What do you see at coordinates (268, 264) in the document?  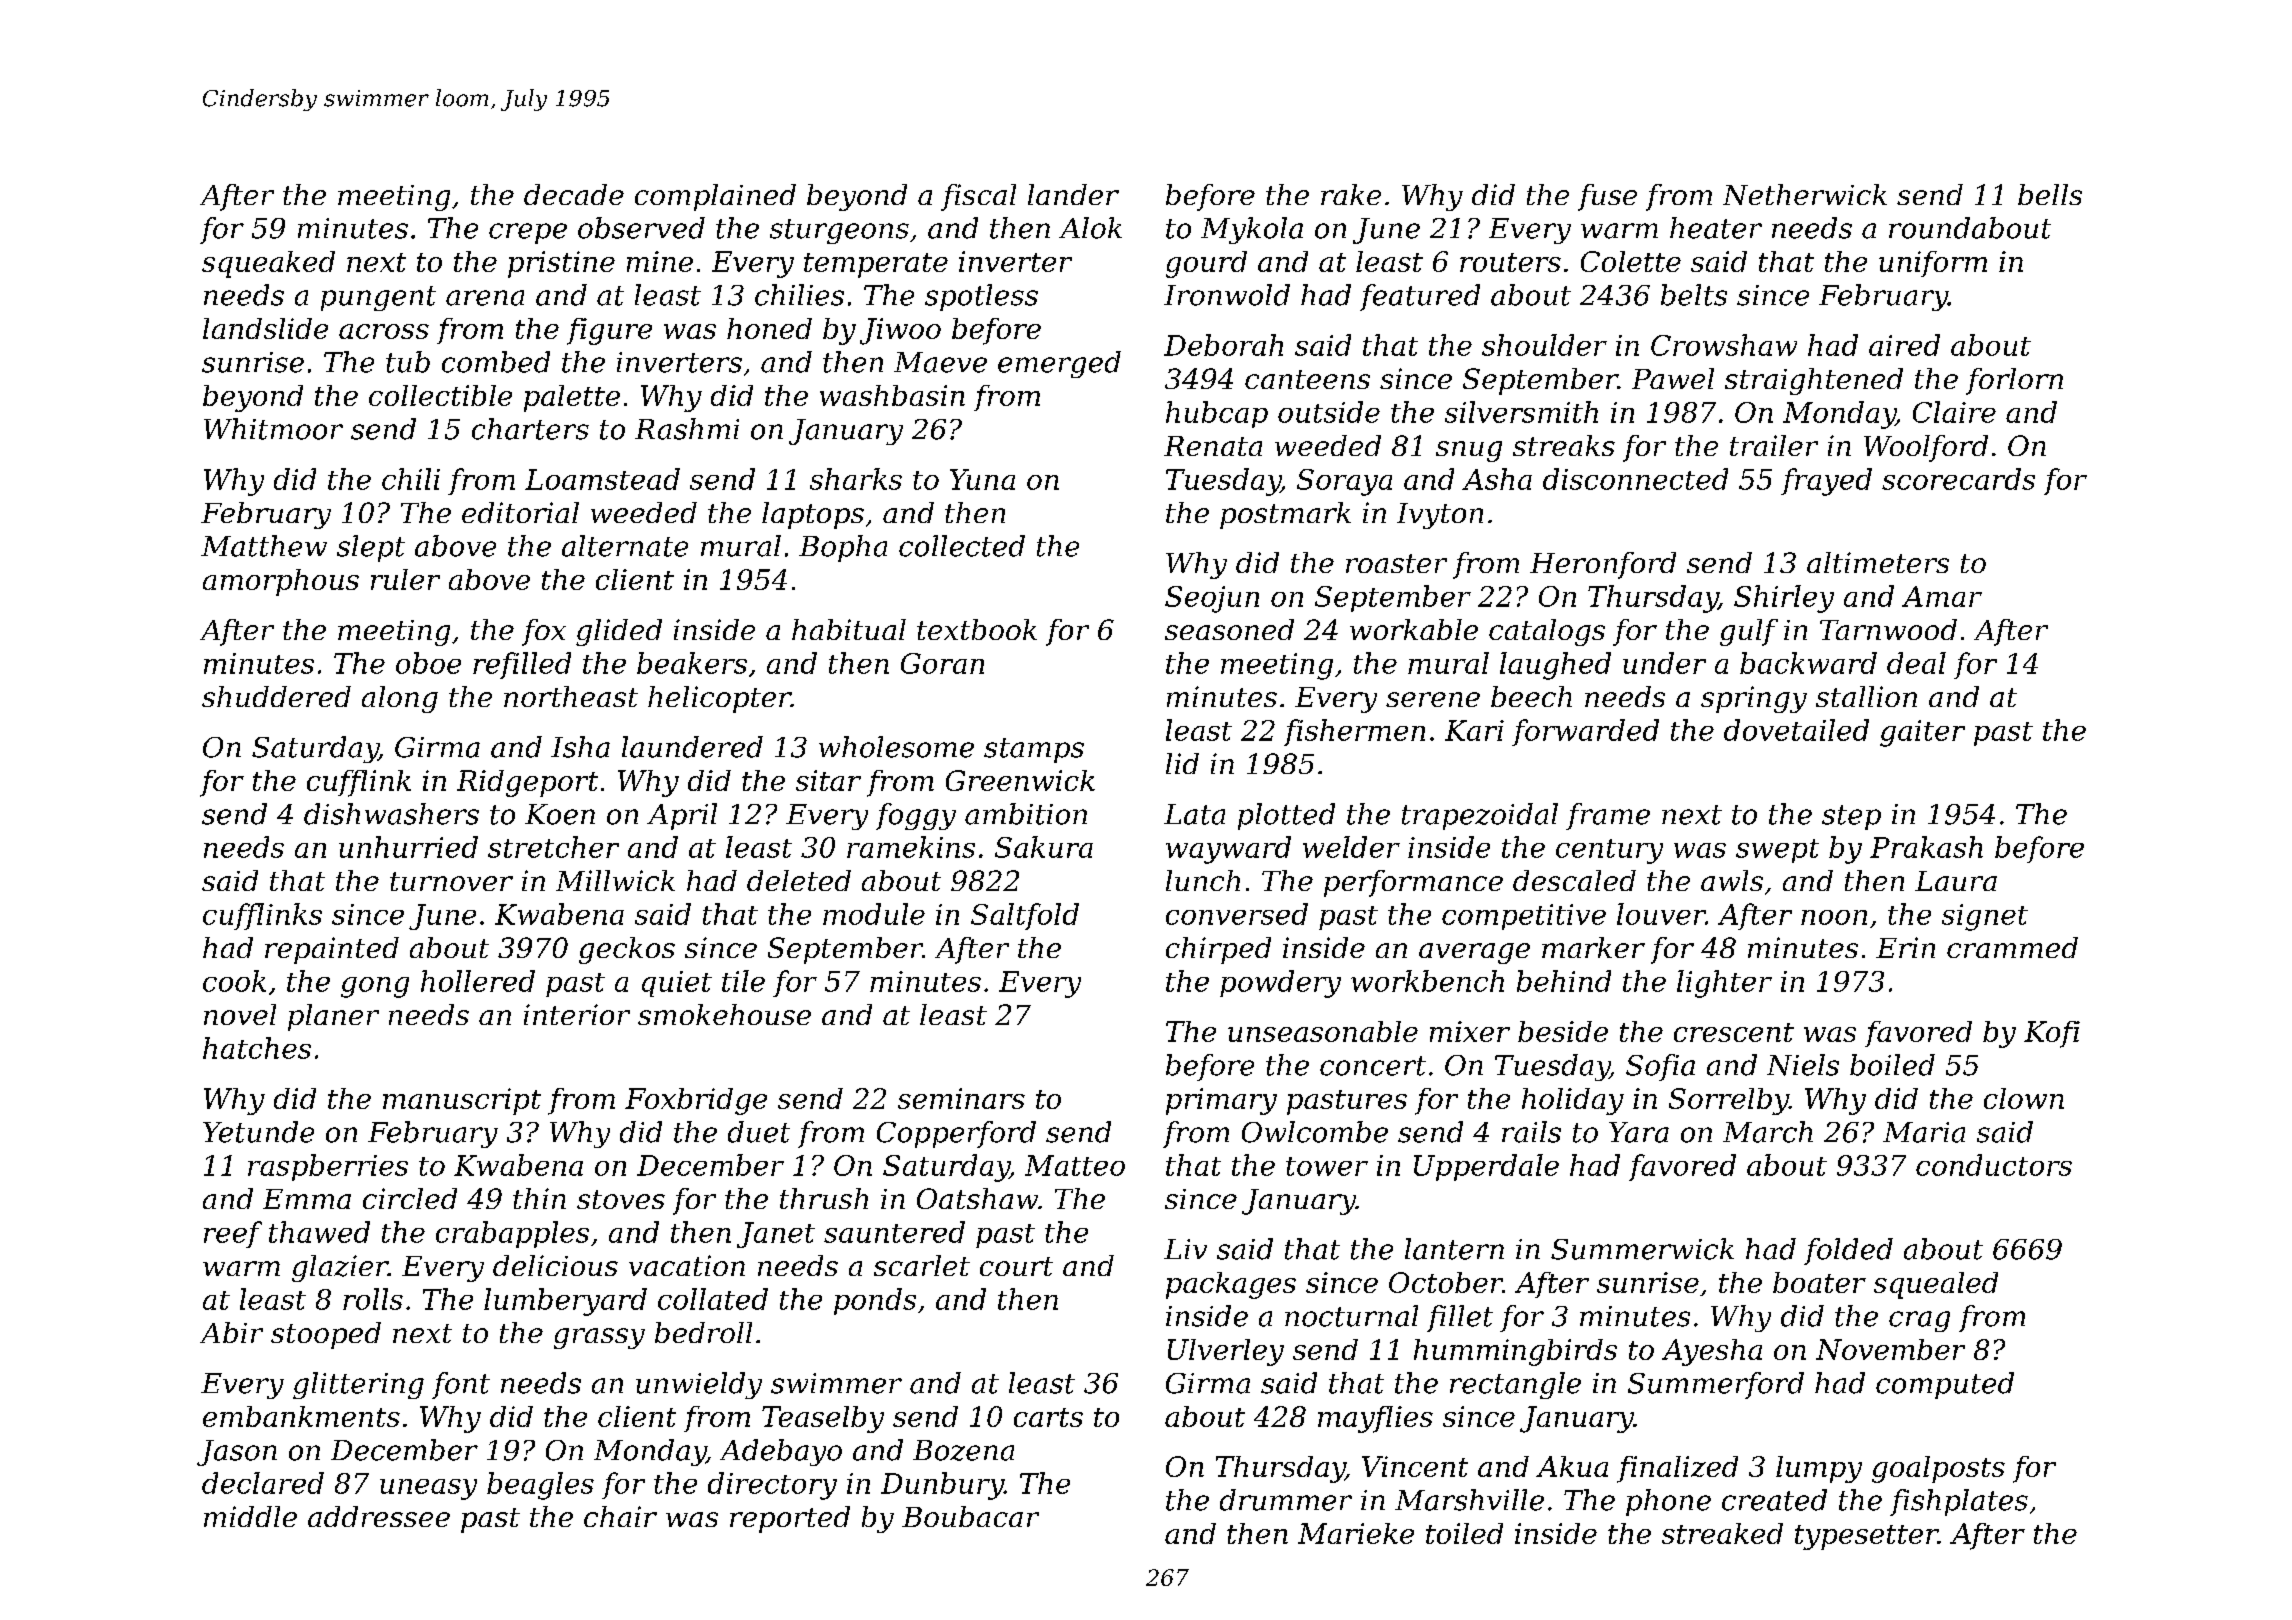 I see `squeaked` at bounding box center [268, 264].
